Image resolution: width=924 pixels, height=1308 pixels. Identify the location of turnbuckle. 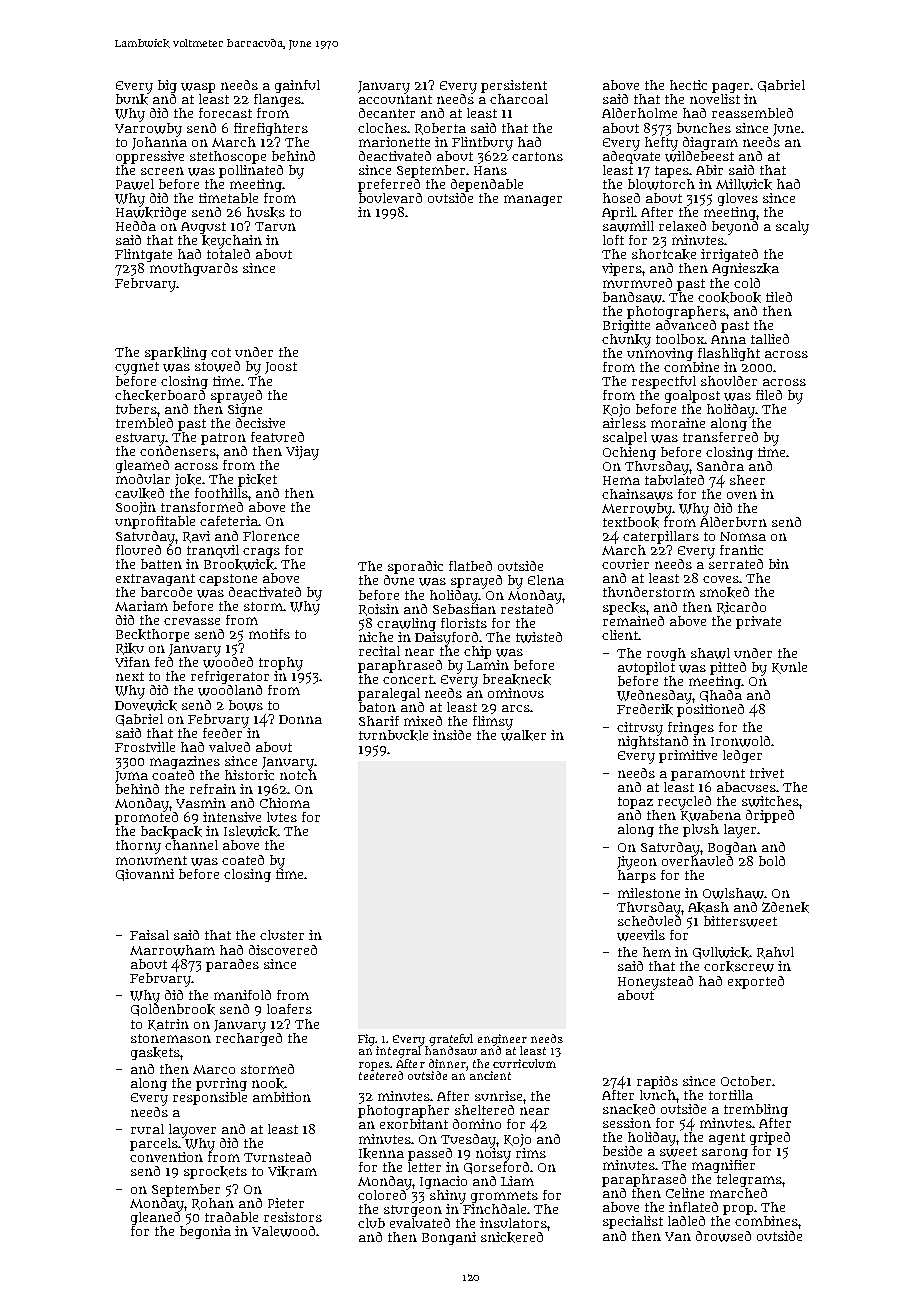
(393, 735).
